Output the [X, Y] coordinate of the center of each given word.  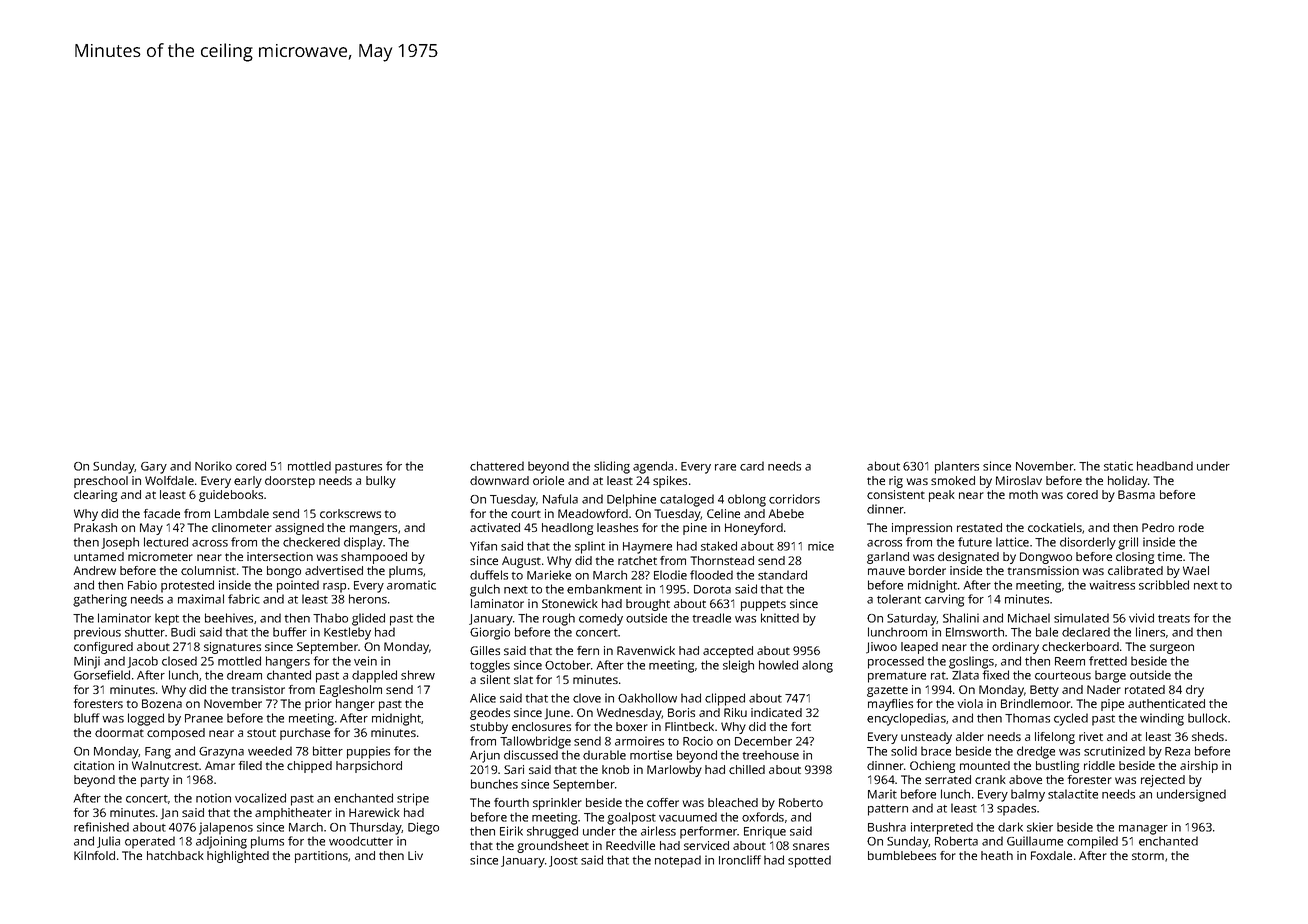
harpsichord [369, 767]
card [752, 466]
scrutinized [1114, 751]
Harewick [374, 812]
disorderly [1088, 543]
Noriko [213, 466]
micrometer [160, 556]
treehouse [771, 755]
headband [1165, 466]
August [521, 562]
